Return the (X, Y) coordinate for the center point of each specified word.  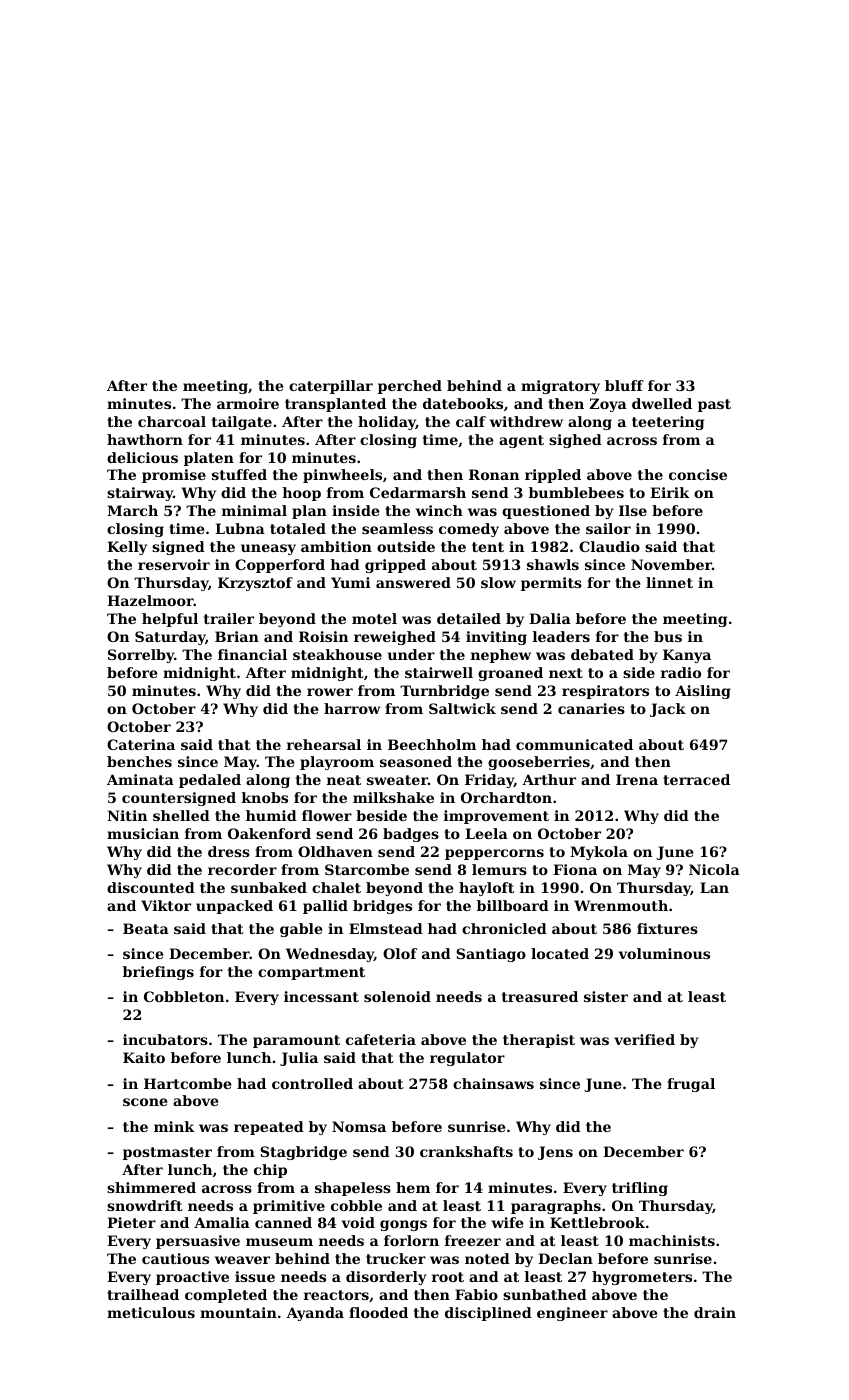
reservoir (174, 564)
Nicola (714, 869)
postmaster (167, 1153)
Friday (489, 781)
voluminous (664, 953)
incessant (321, 996)
